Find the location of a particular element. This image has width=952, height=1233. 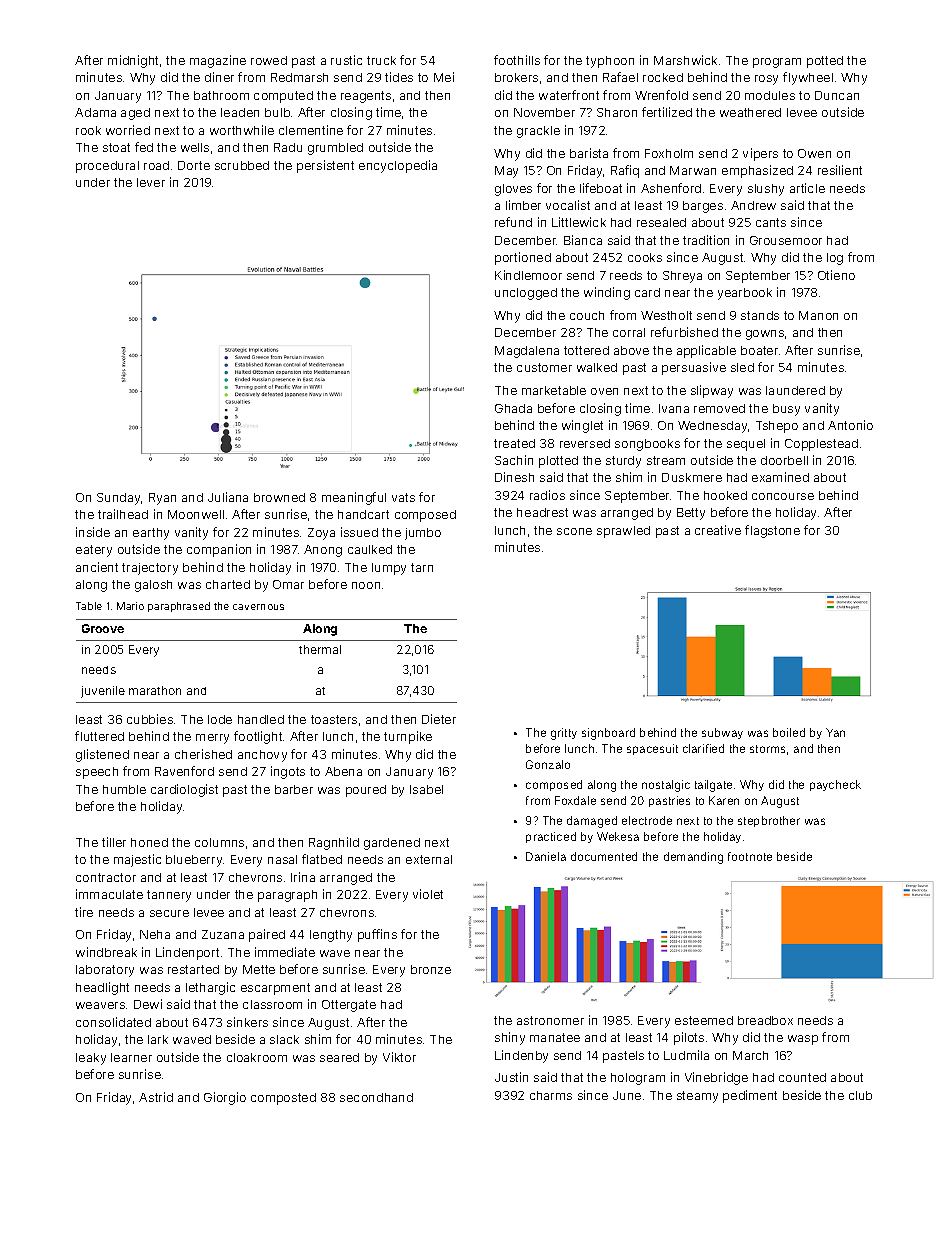

Giorgio is located at coordinates (225, 1098).
